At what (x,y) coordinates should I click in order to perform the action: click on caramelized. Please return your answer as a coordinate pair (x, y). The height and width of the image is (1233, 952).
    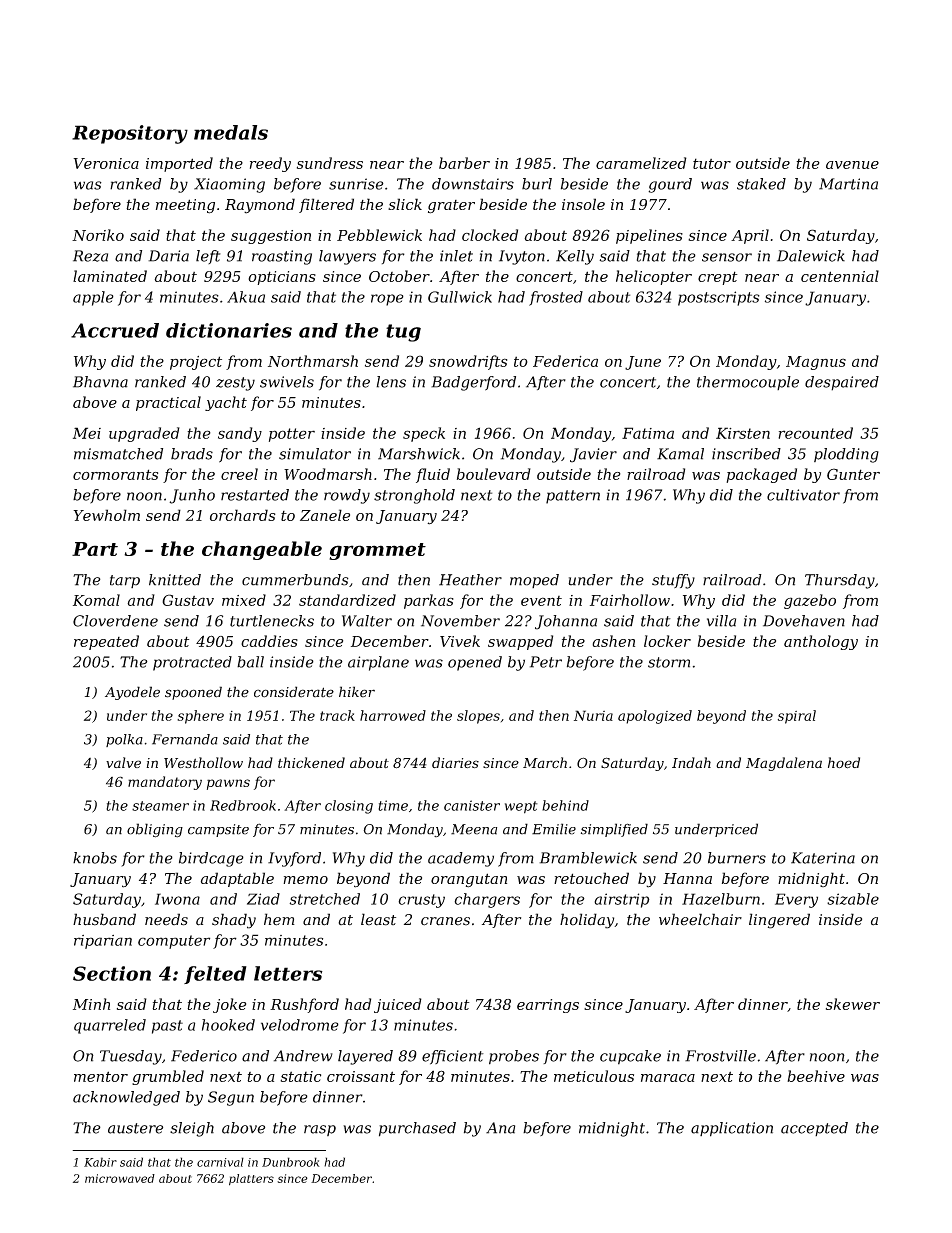
    Looking at the image, I should click on (641, 163).
